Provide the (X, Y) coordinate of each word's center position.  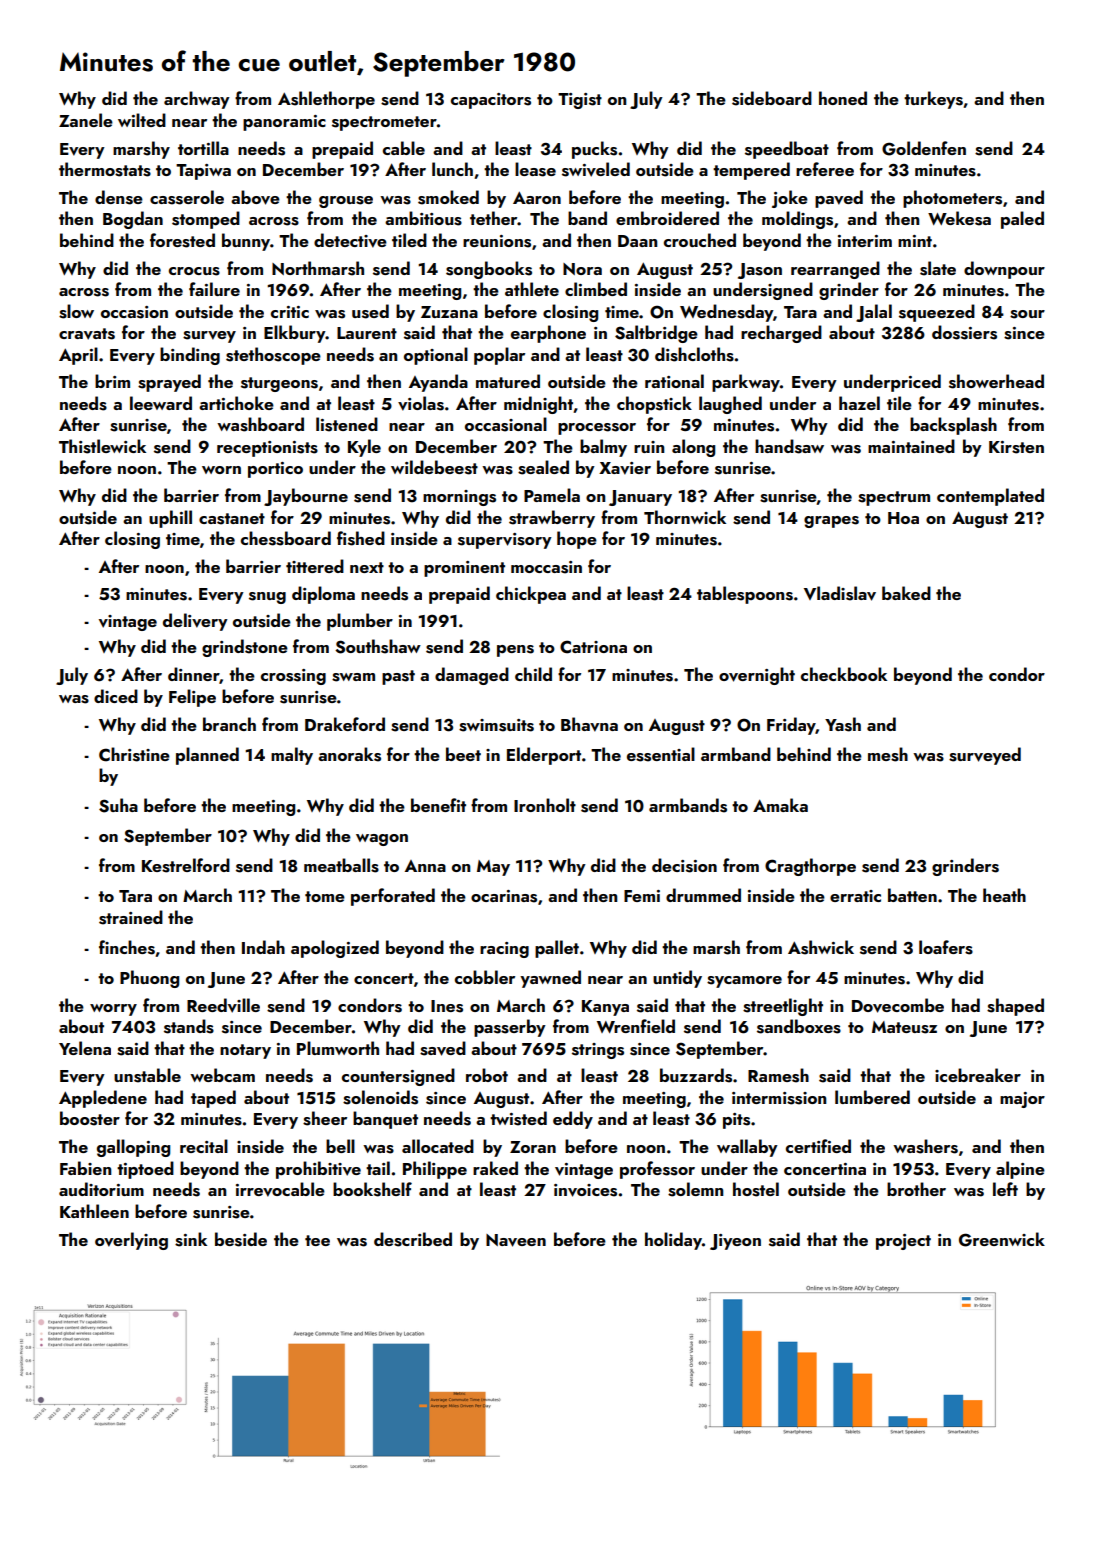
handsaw (789, 446)
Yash (843, 724)
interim (865, 241)
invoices (585, 1190)
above (255, 197)
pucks (594, 150)
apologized (335, 949)
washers (925, 1146)
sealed (543, 467)
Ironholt (545, 805)
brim (112, 381)
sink (191, 1239)
